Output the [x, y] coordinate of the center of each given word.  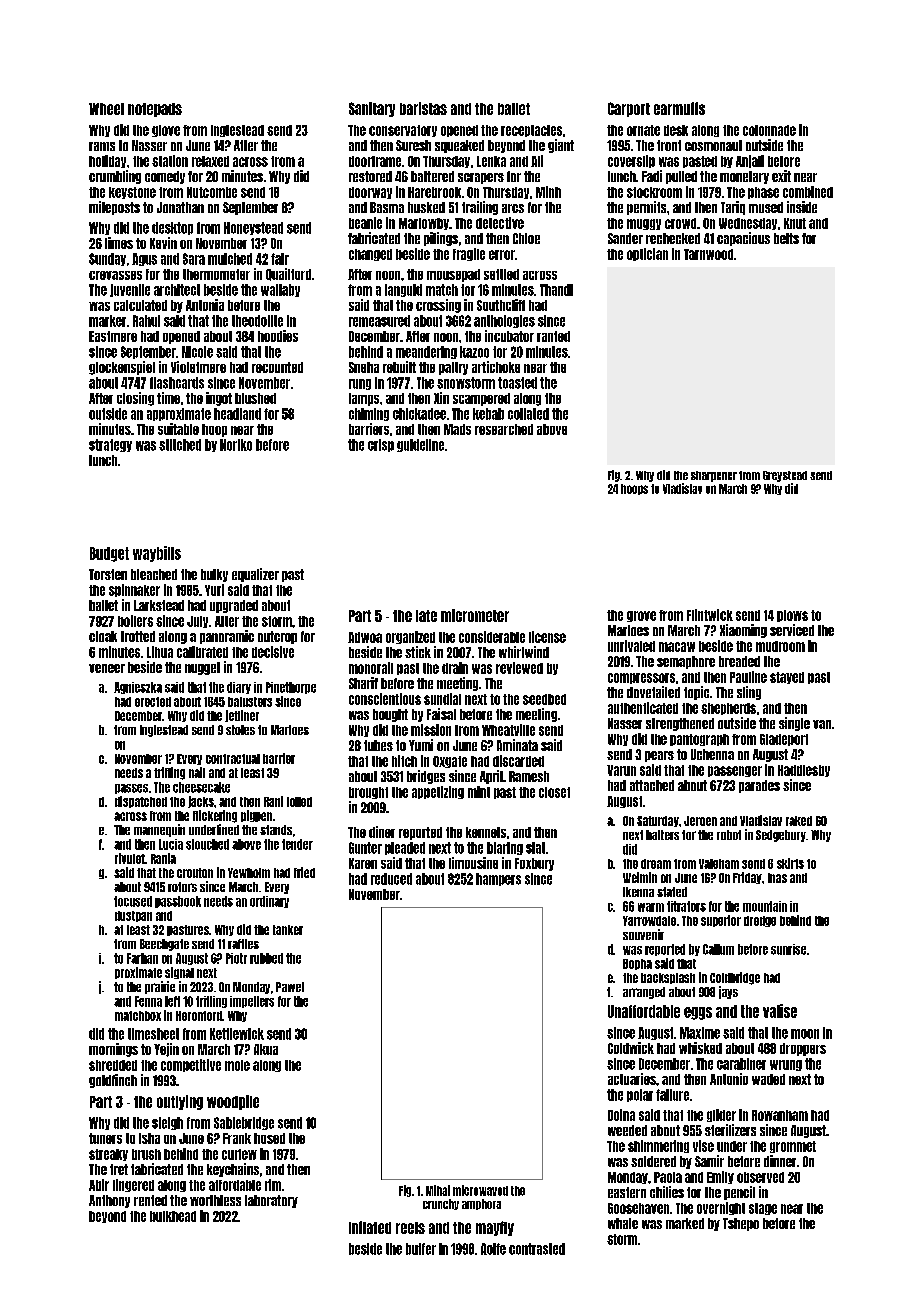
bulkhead [173, 1216]
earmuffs [679, 108]
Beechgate [164, 945]
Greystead [785, 476]
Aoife [493, 1249]
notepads [155, 110]
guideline [420, 445]
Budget [109, 554]
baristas [423, 108]
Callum [718, 949]
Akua [266, 1049]
